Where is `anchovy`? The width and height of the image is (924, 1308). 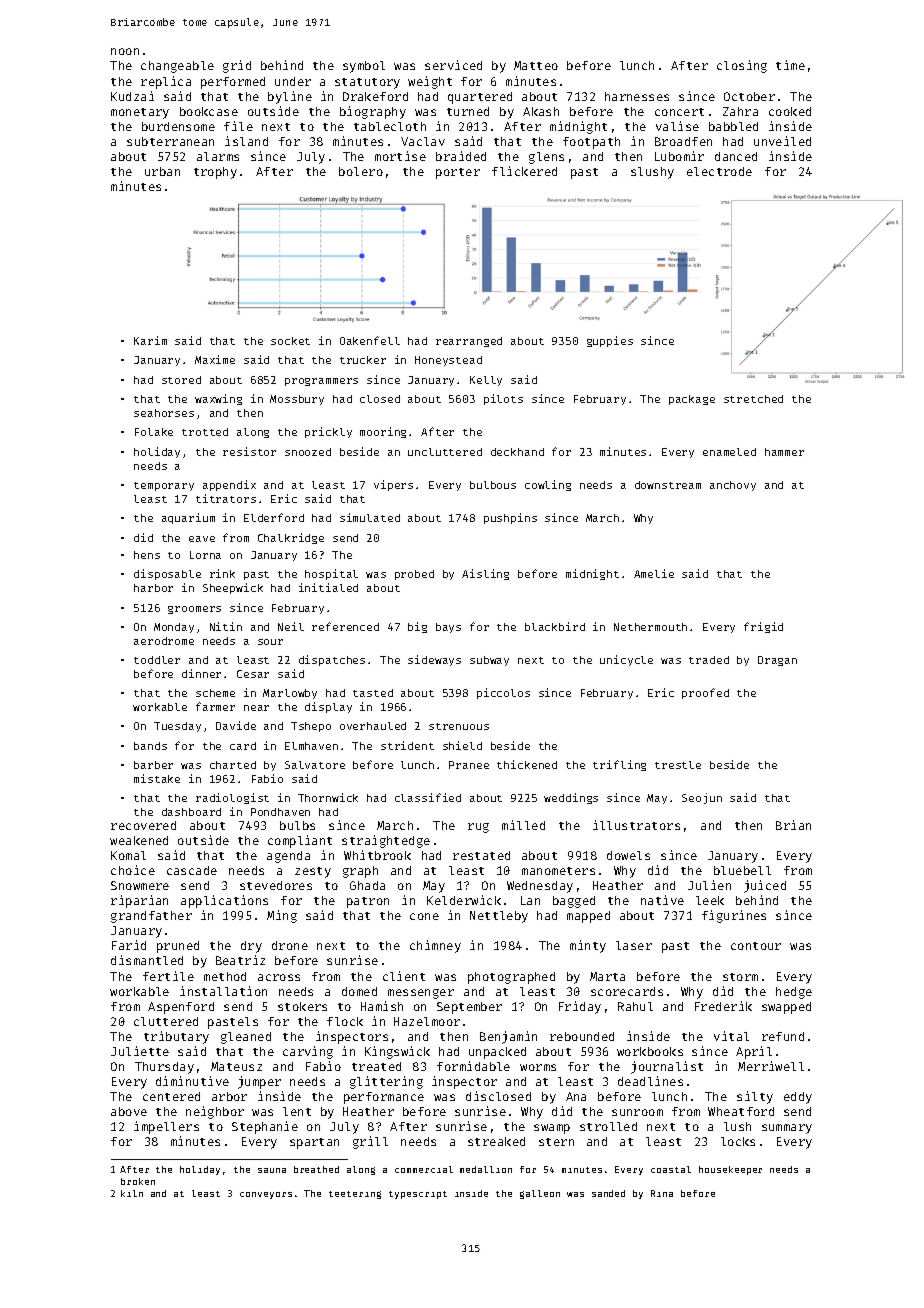 anchovy is located at coordinates (733, 486).
